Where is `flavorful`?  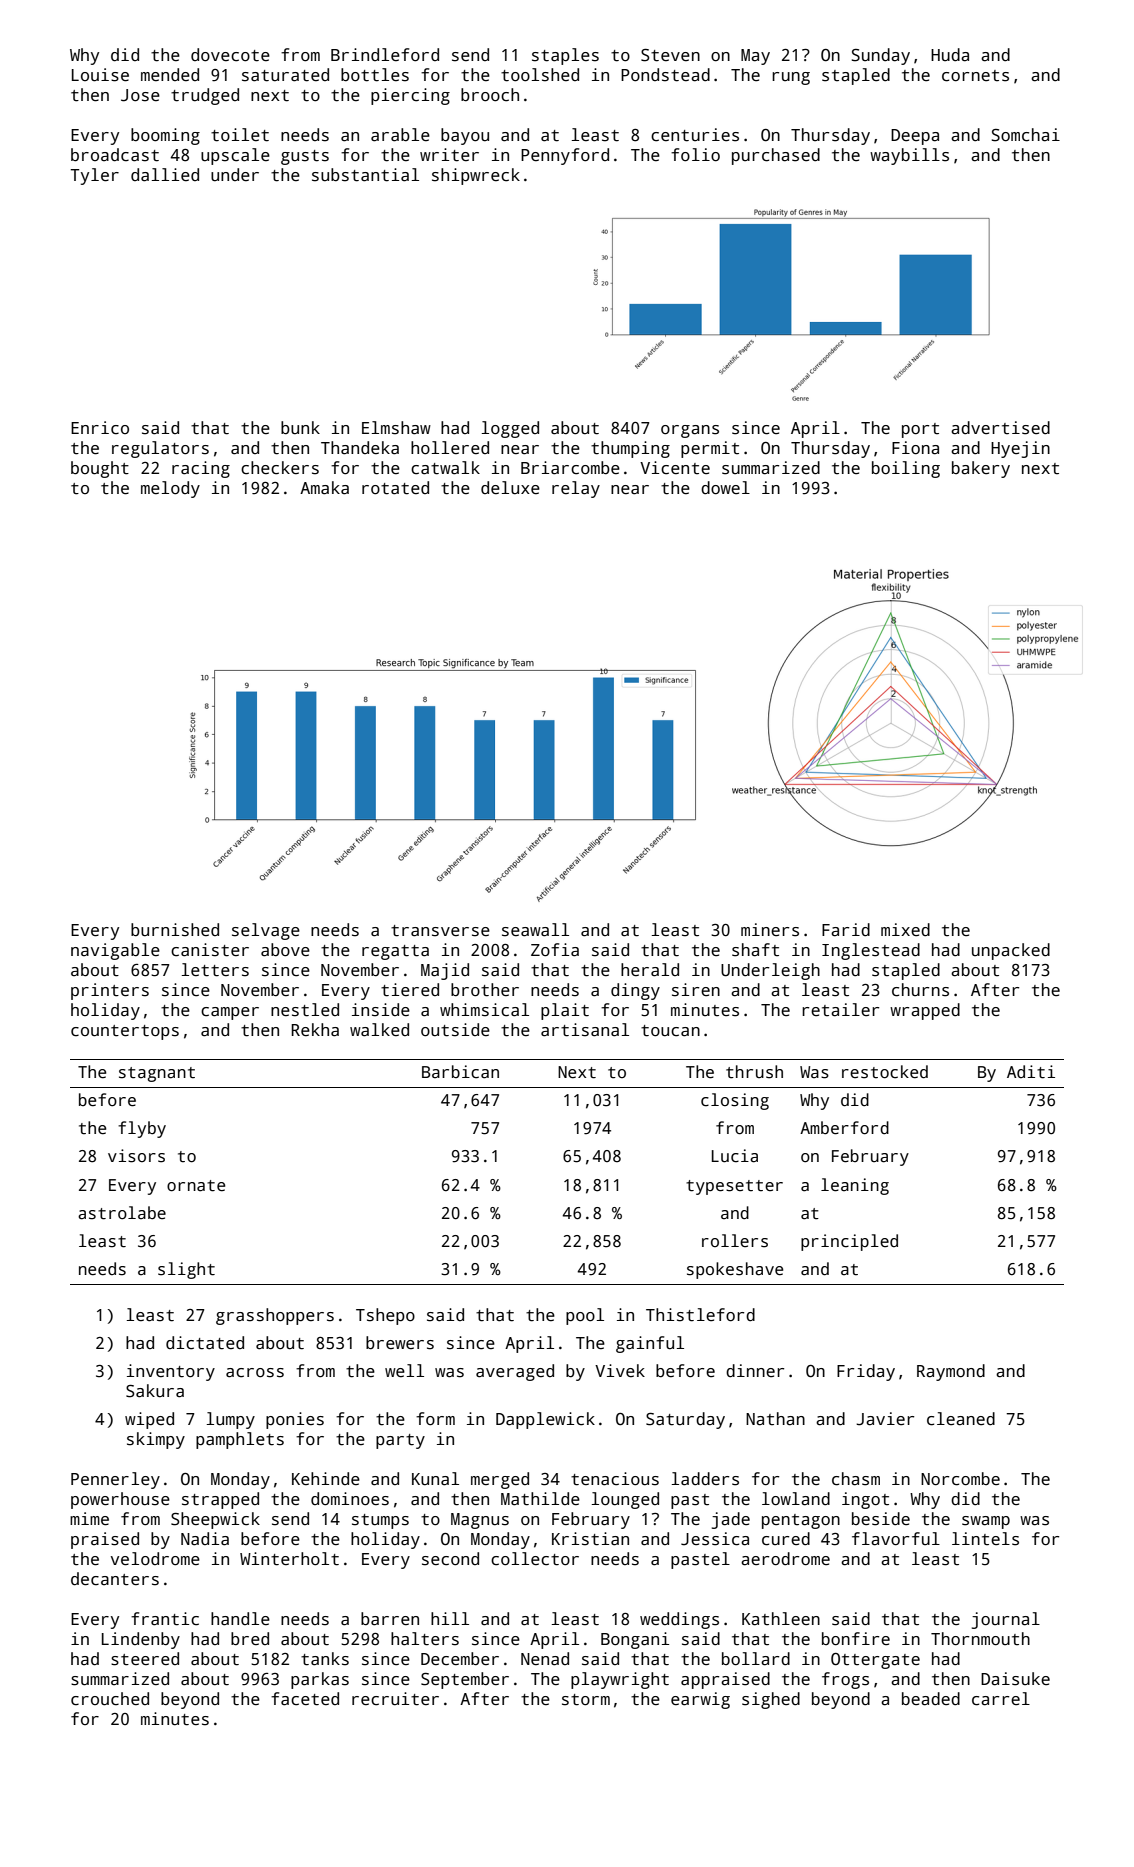
flavorful is located at coordinates (896, 1539).
